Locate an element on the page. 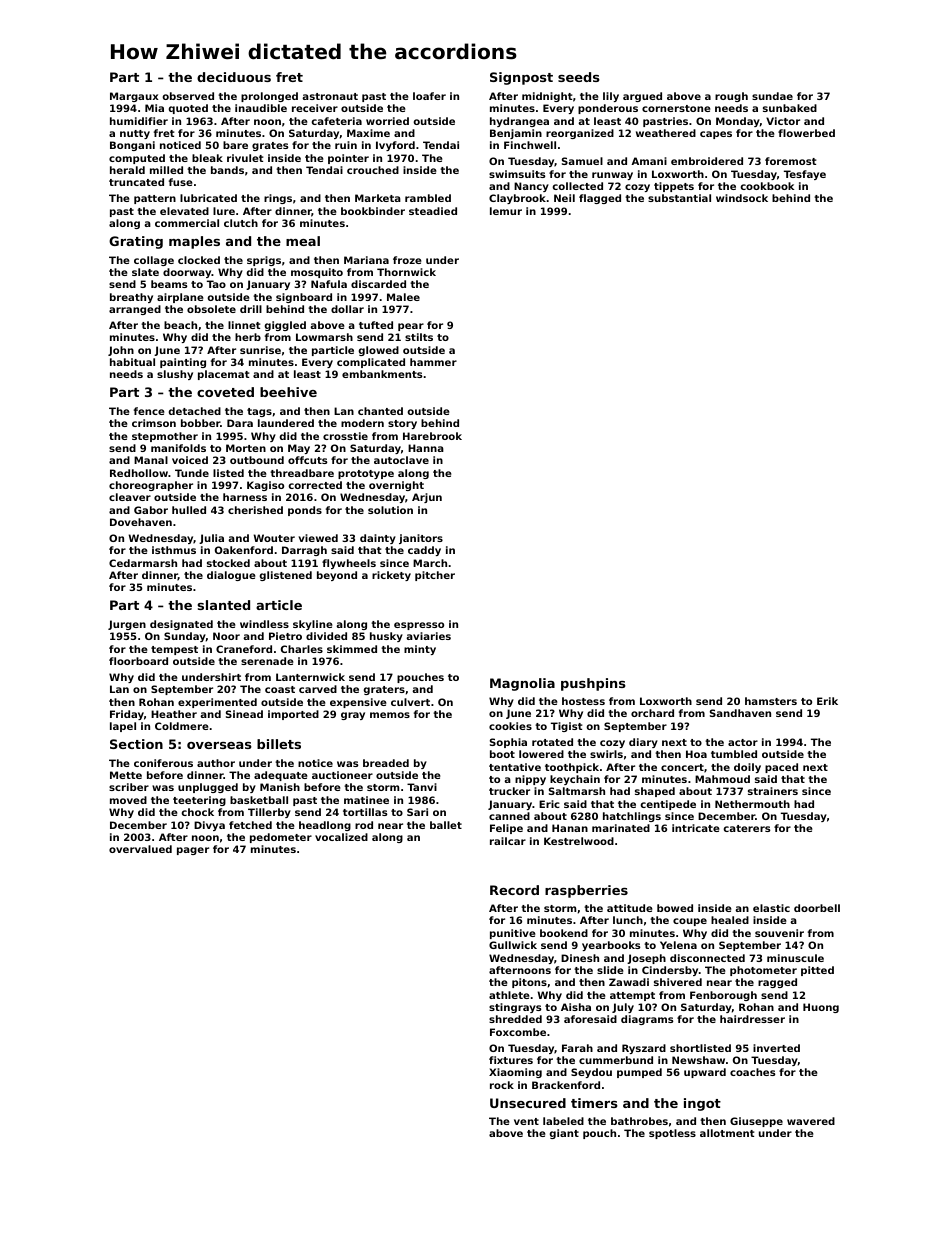  giant is located at coordinates (564, 1134).
